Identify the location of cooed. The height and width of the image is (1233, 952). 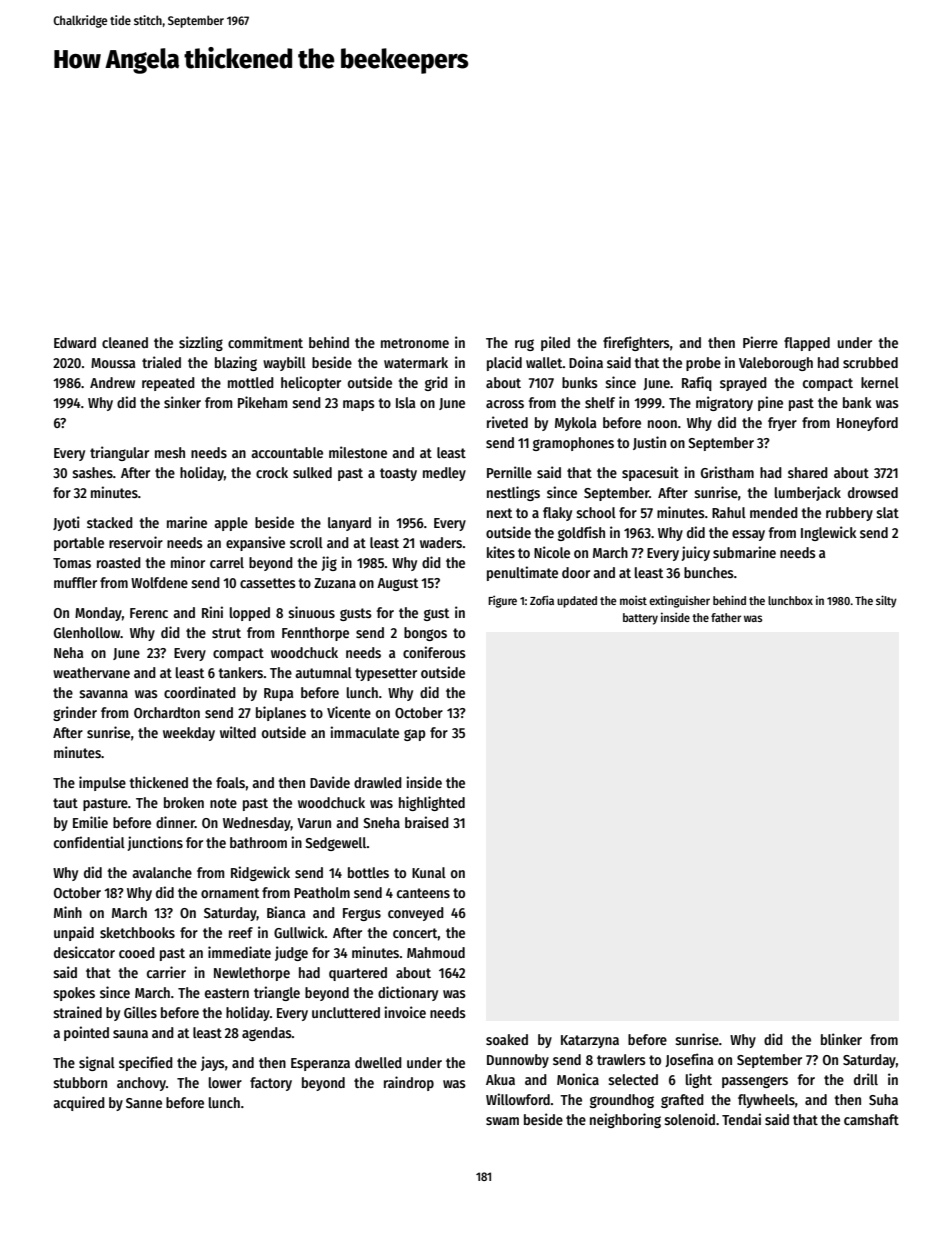
(137, 952).
